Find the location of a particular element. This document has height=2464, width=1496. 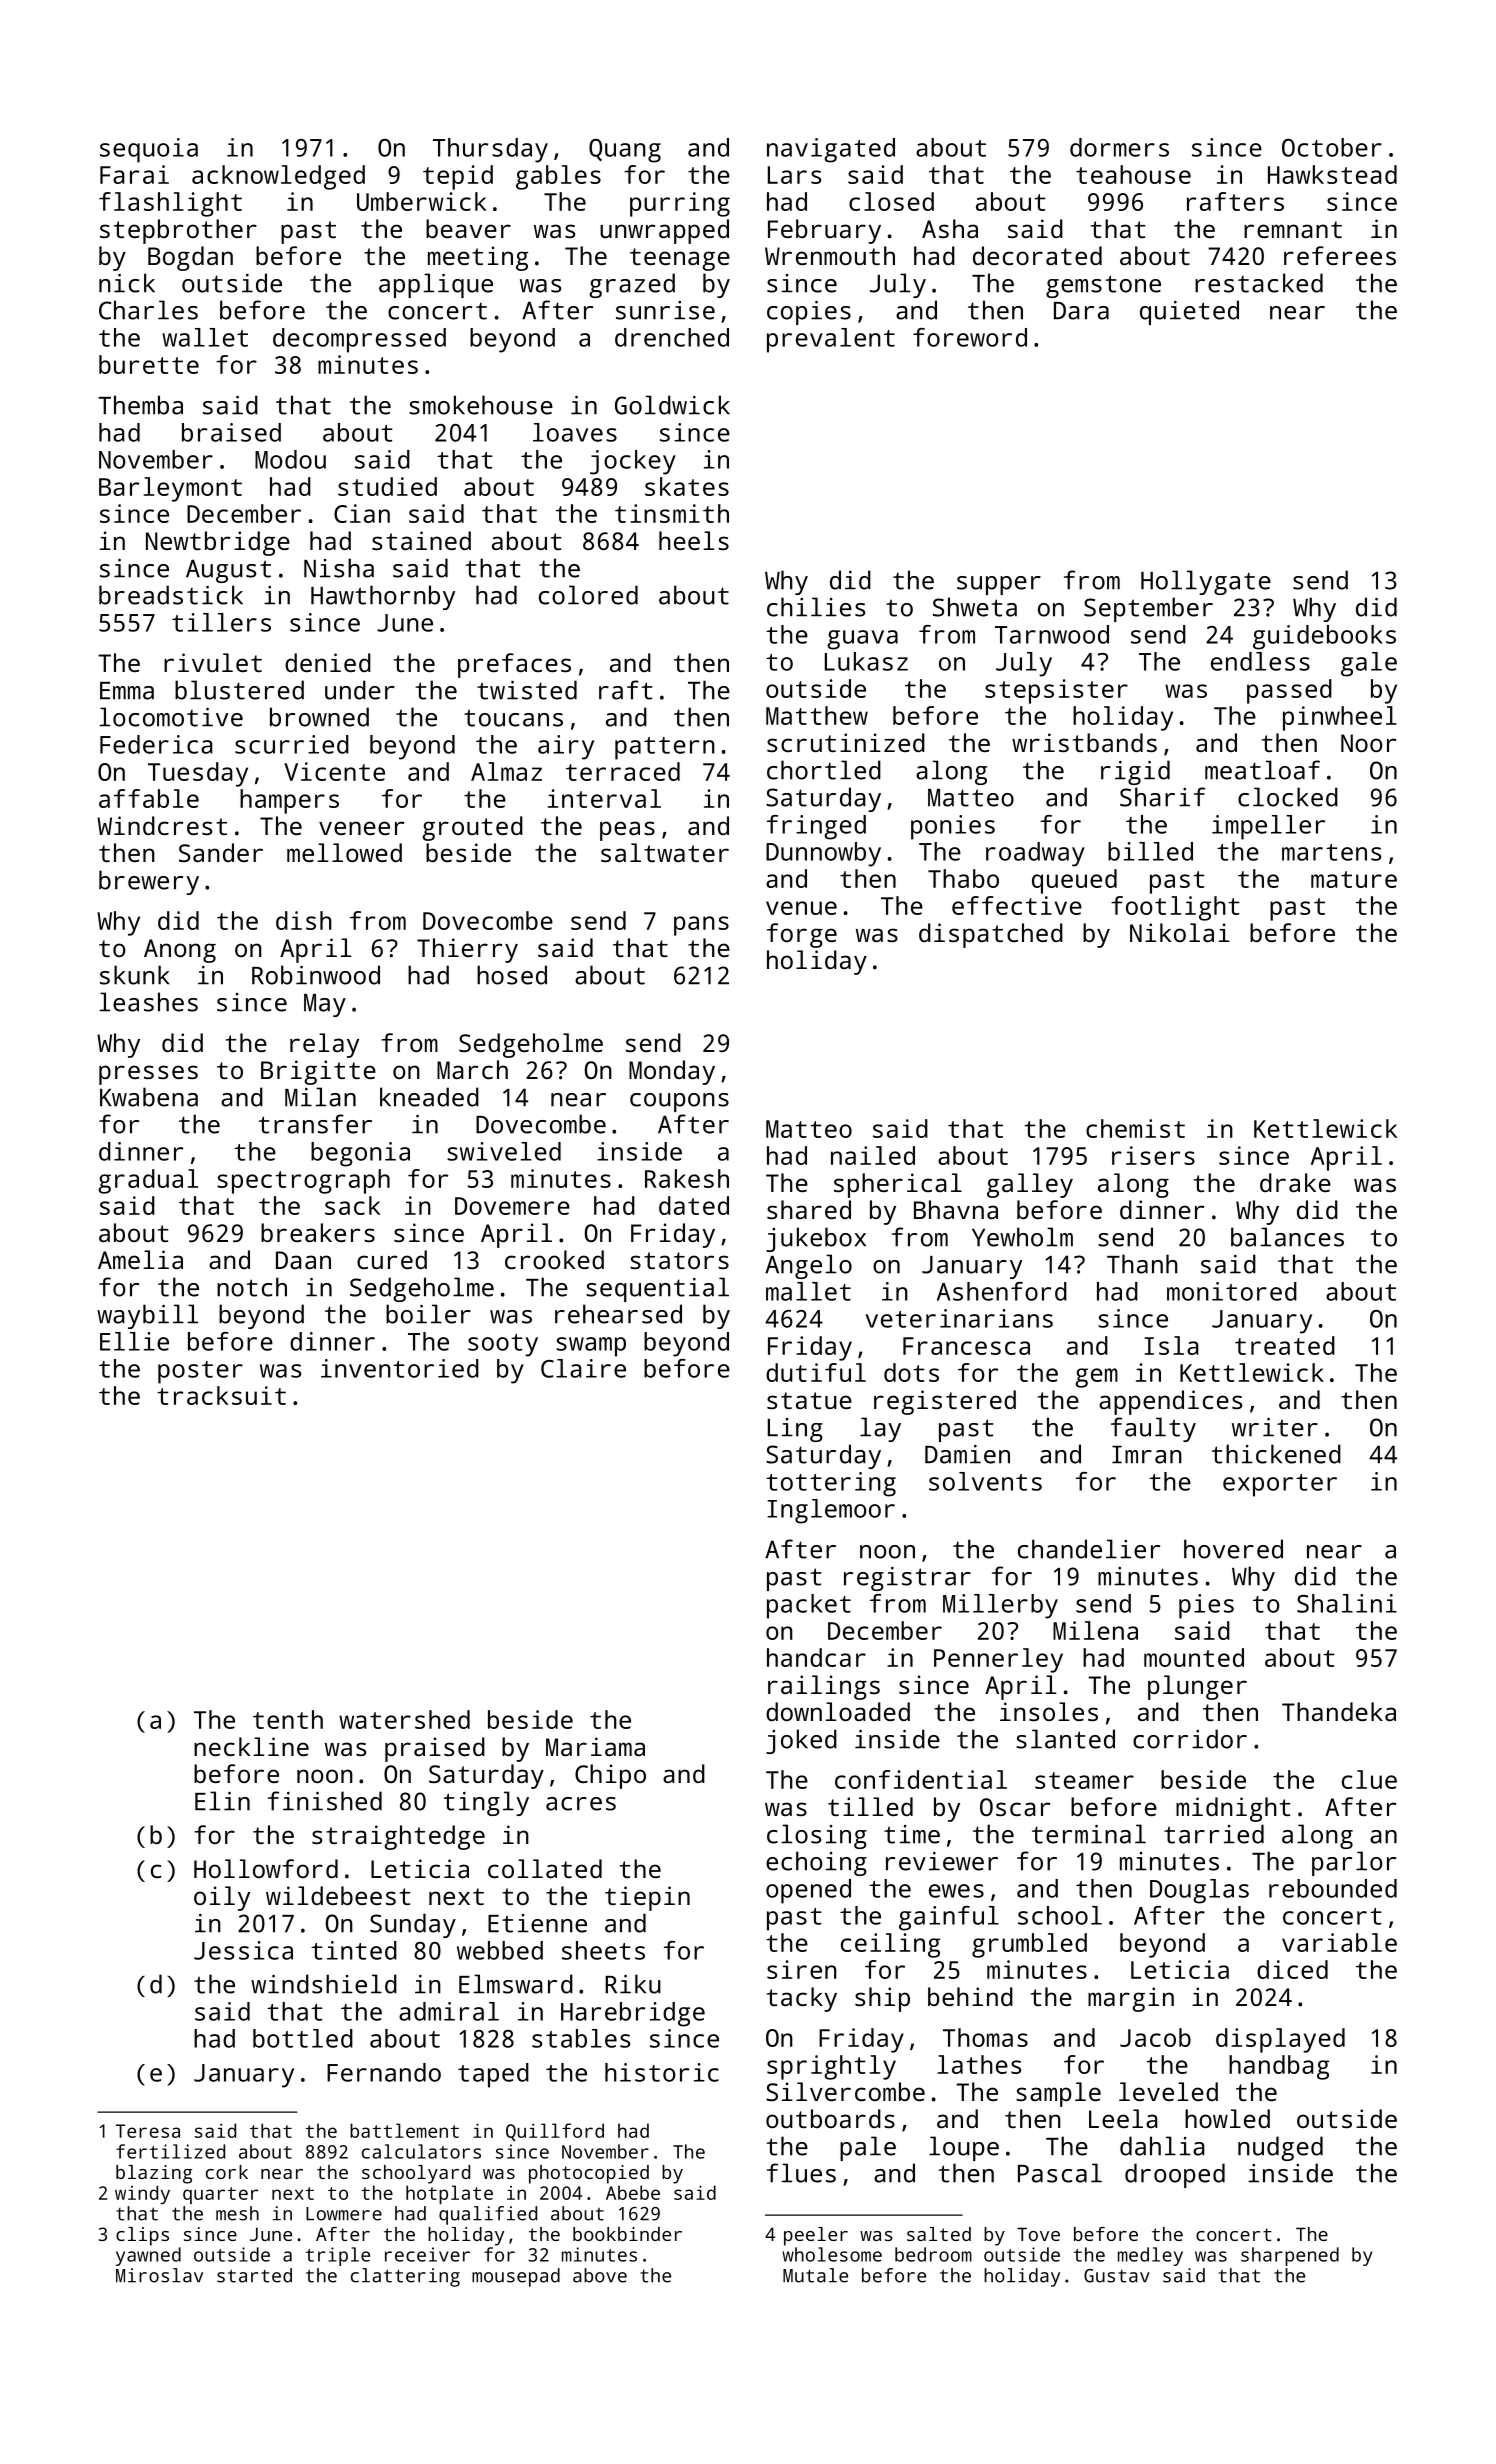

Pascal is located at coordinates (1060, 2173).
